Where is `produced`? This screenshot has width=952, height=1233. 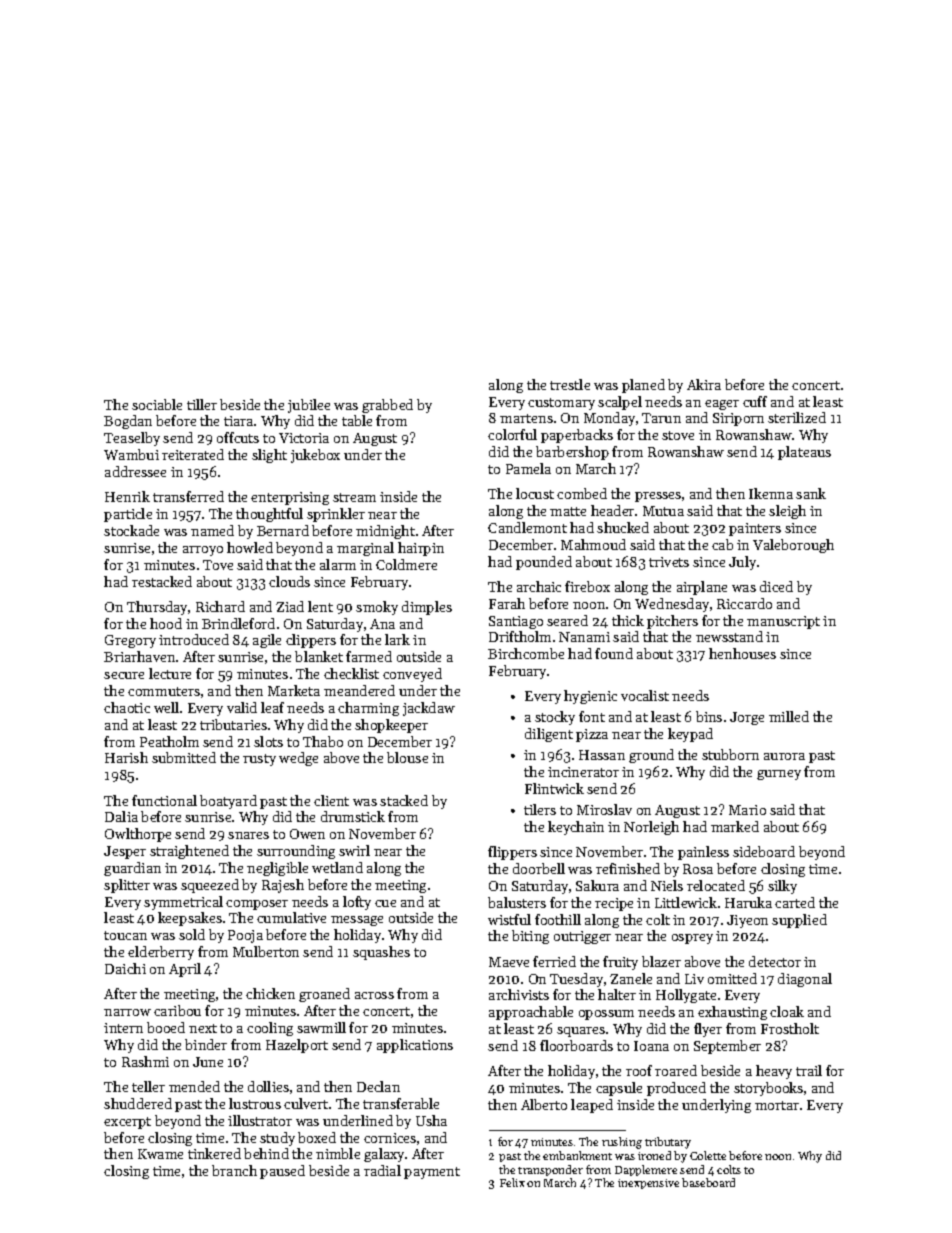 produced is located at coordinates (676, 1089).
